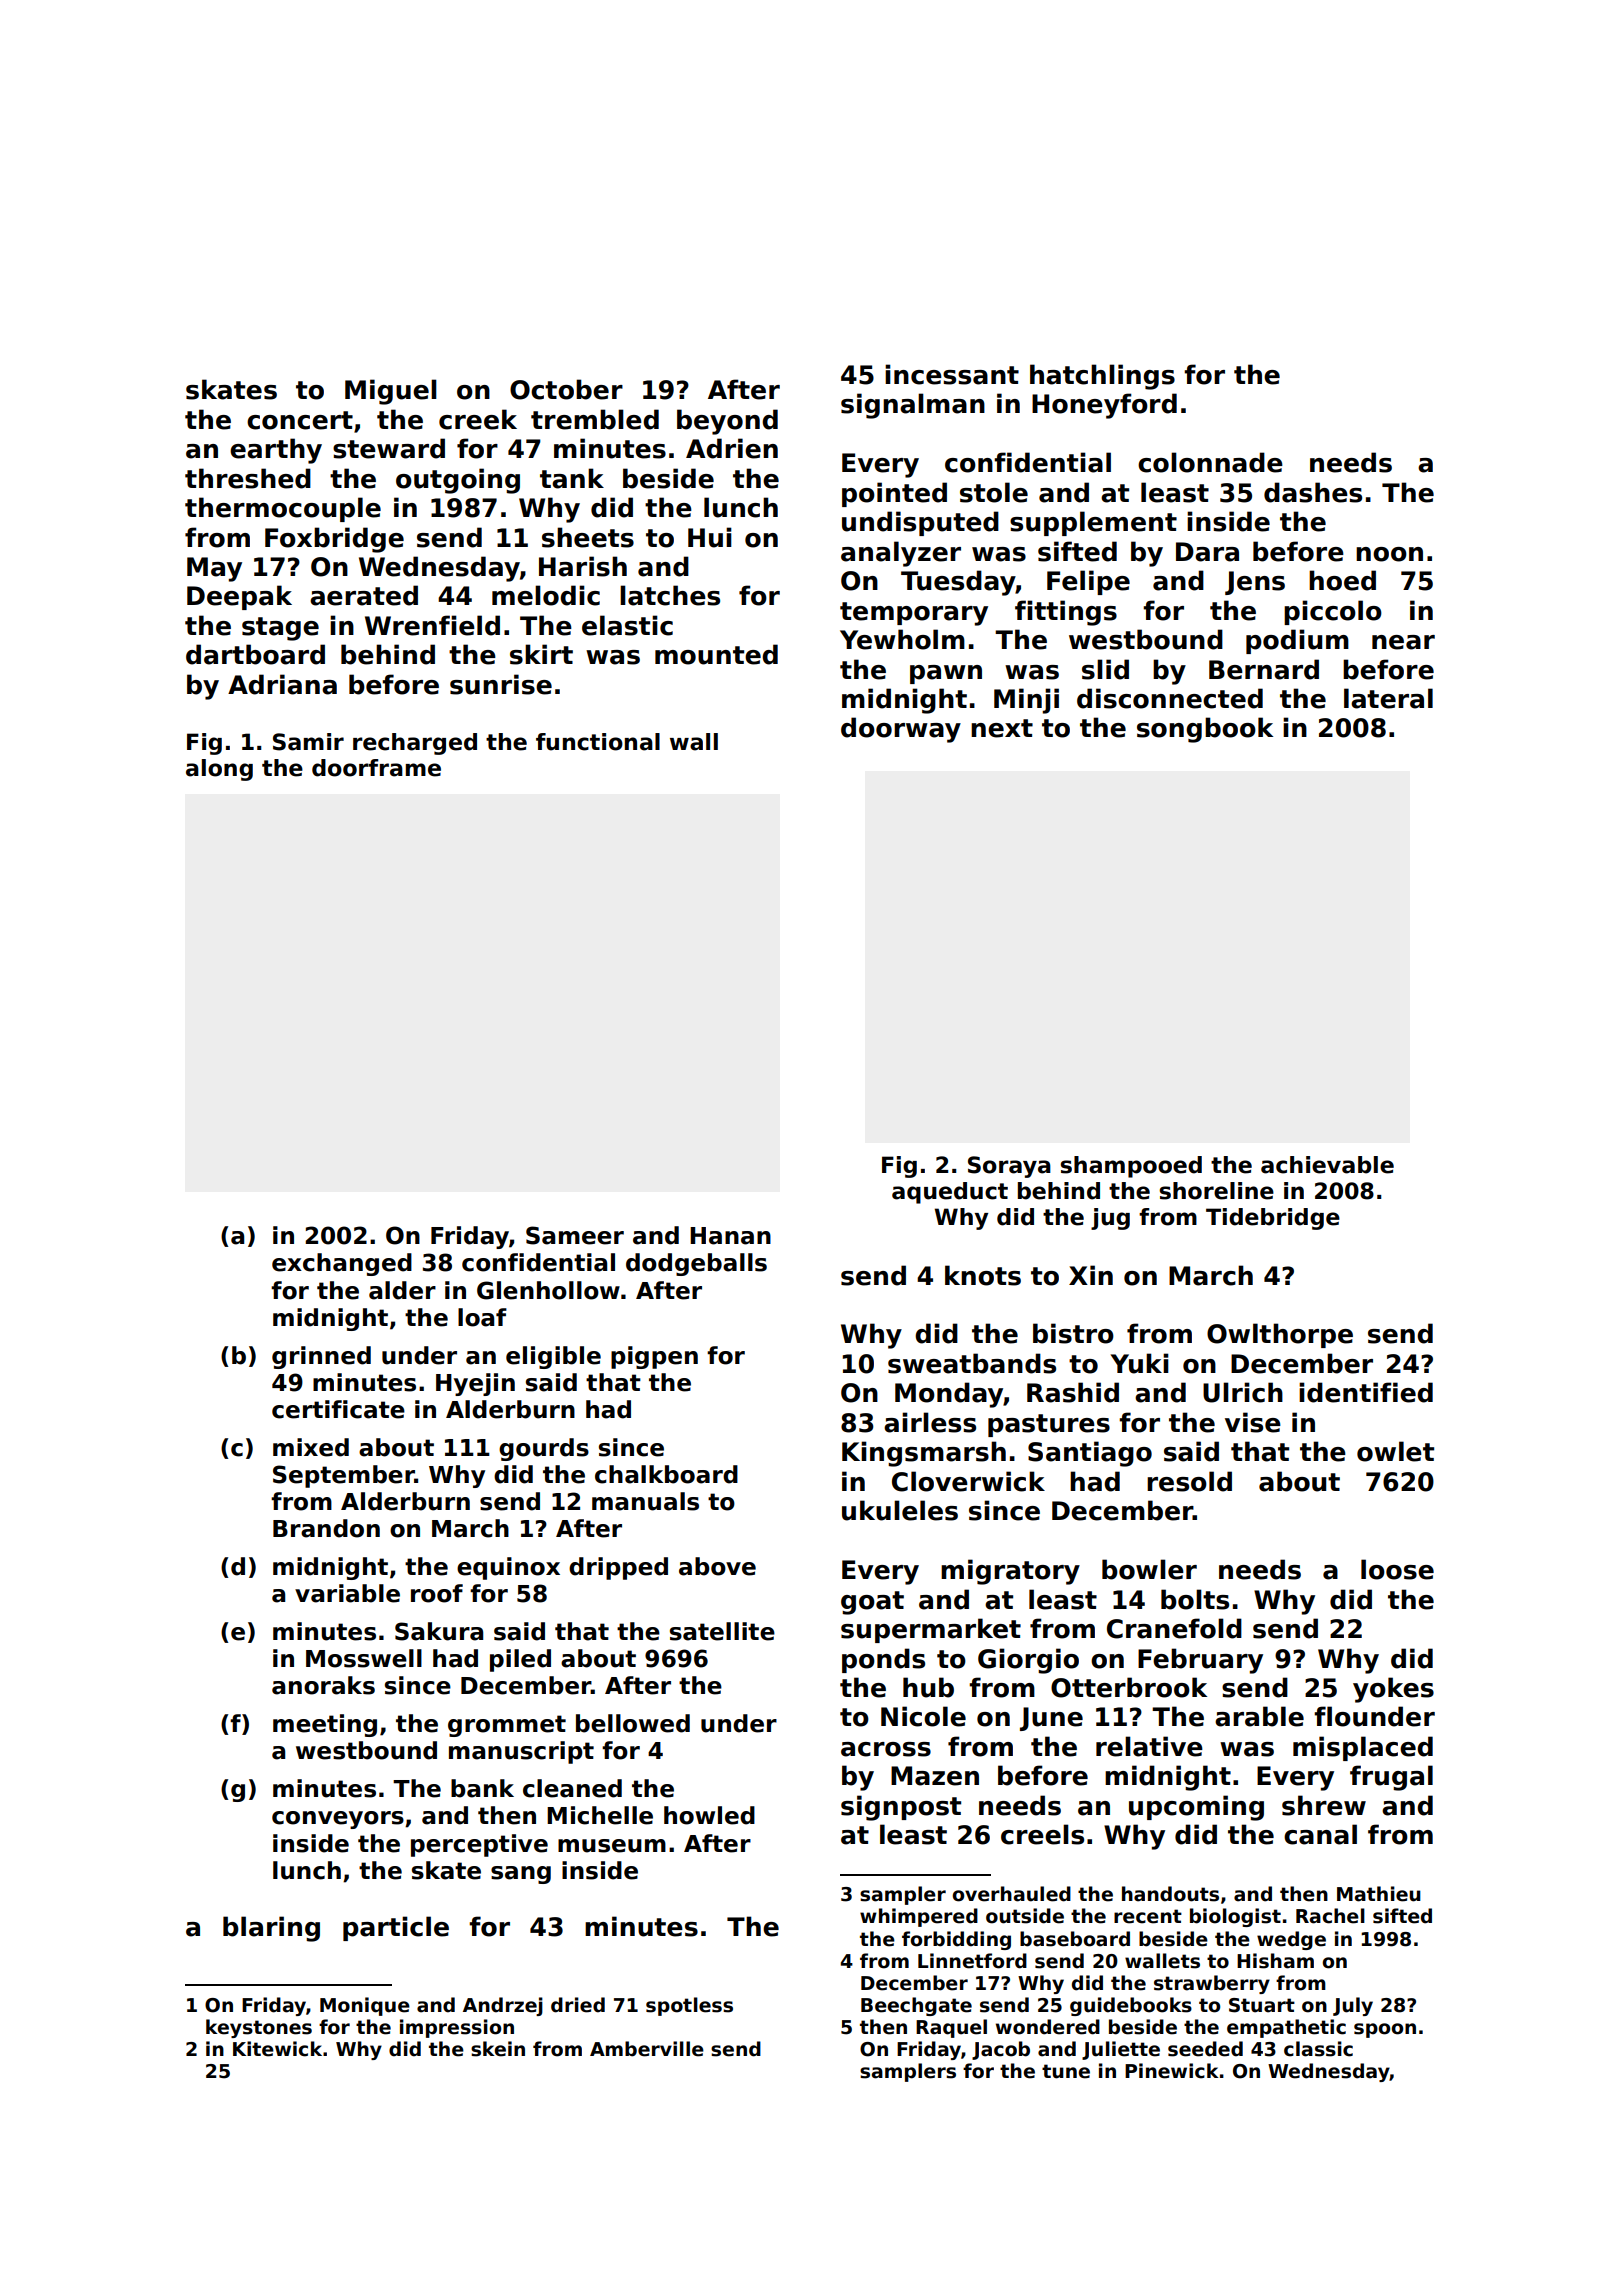  Describe the element at coordinates (894, 494) in the screenshot. I see `pointed` at that location.
